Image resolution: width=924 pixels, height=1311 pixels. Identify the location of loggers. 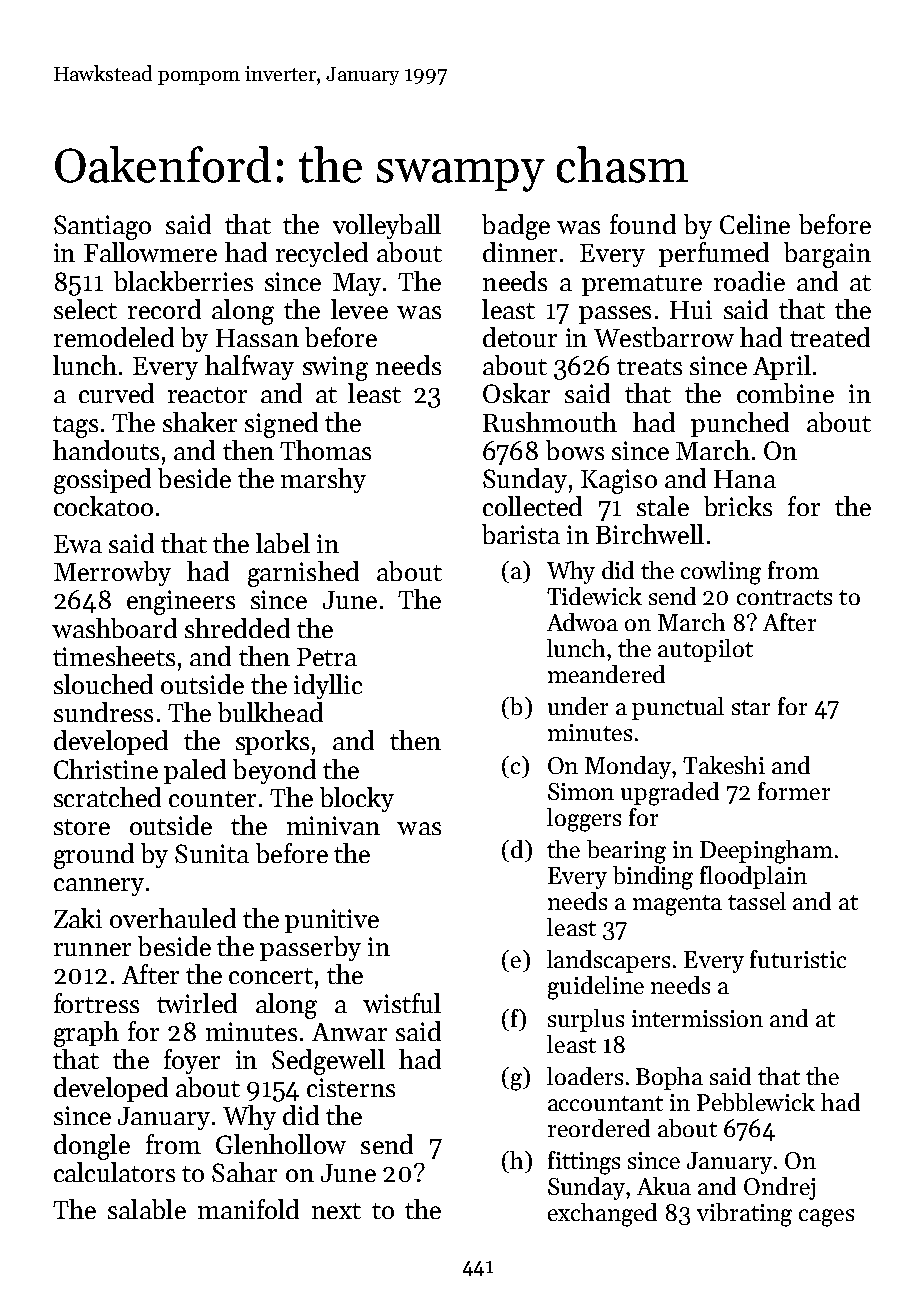
(584, 820).
